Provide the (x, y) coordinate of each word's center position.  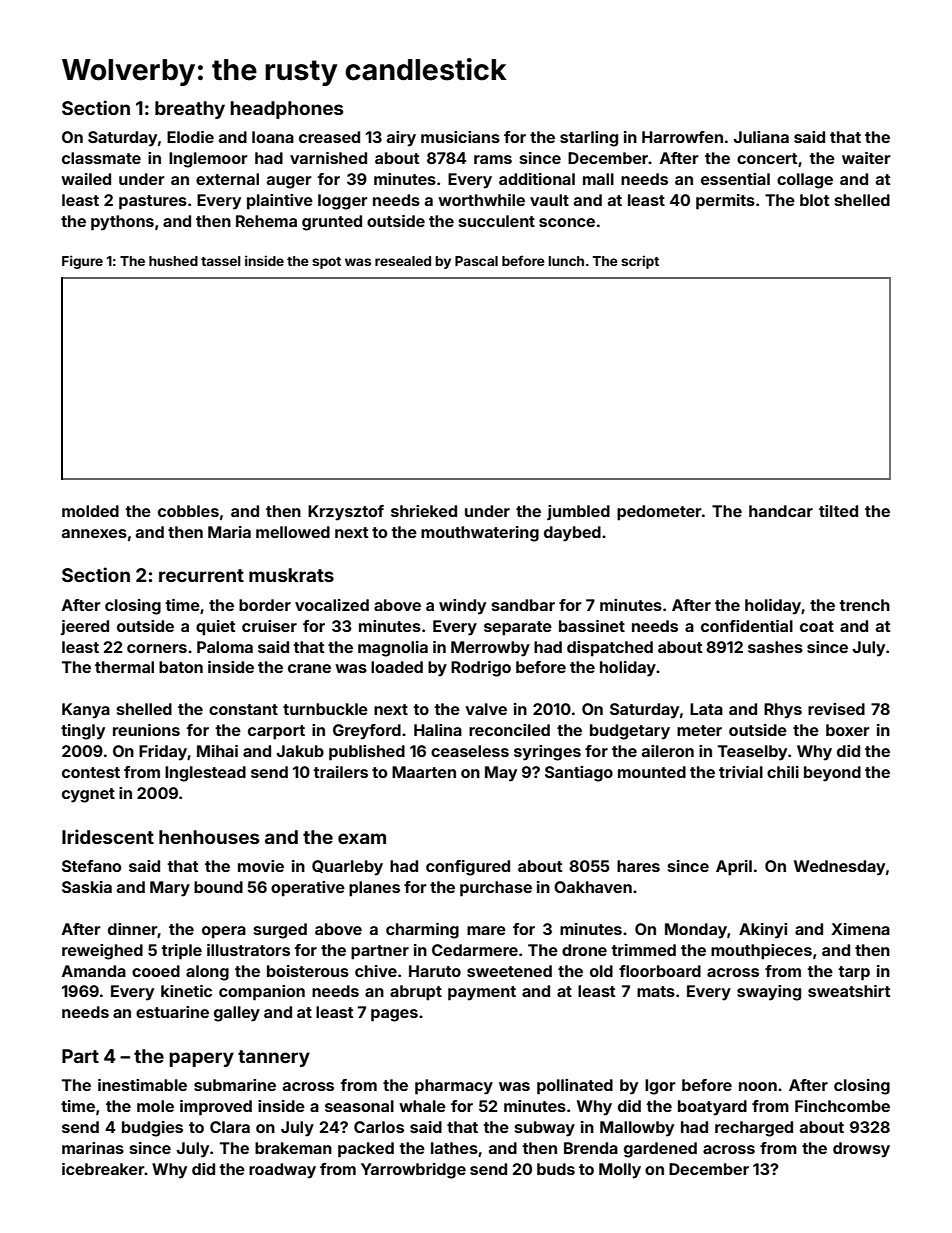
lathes (454, 1148)
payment (482, 993)
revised (836, 709)
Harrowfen (682, 137)
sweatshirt (849, 991)
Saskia (87, 887)
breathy (190, 110)
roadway (282, 1171)
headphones (286, 110)
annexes (94, 533)
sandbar (523, 605)
